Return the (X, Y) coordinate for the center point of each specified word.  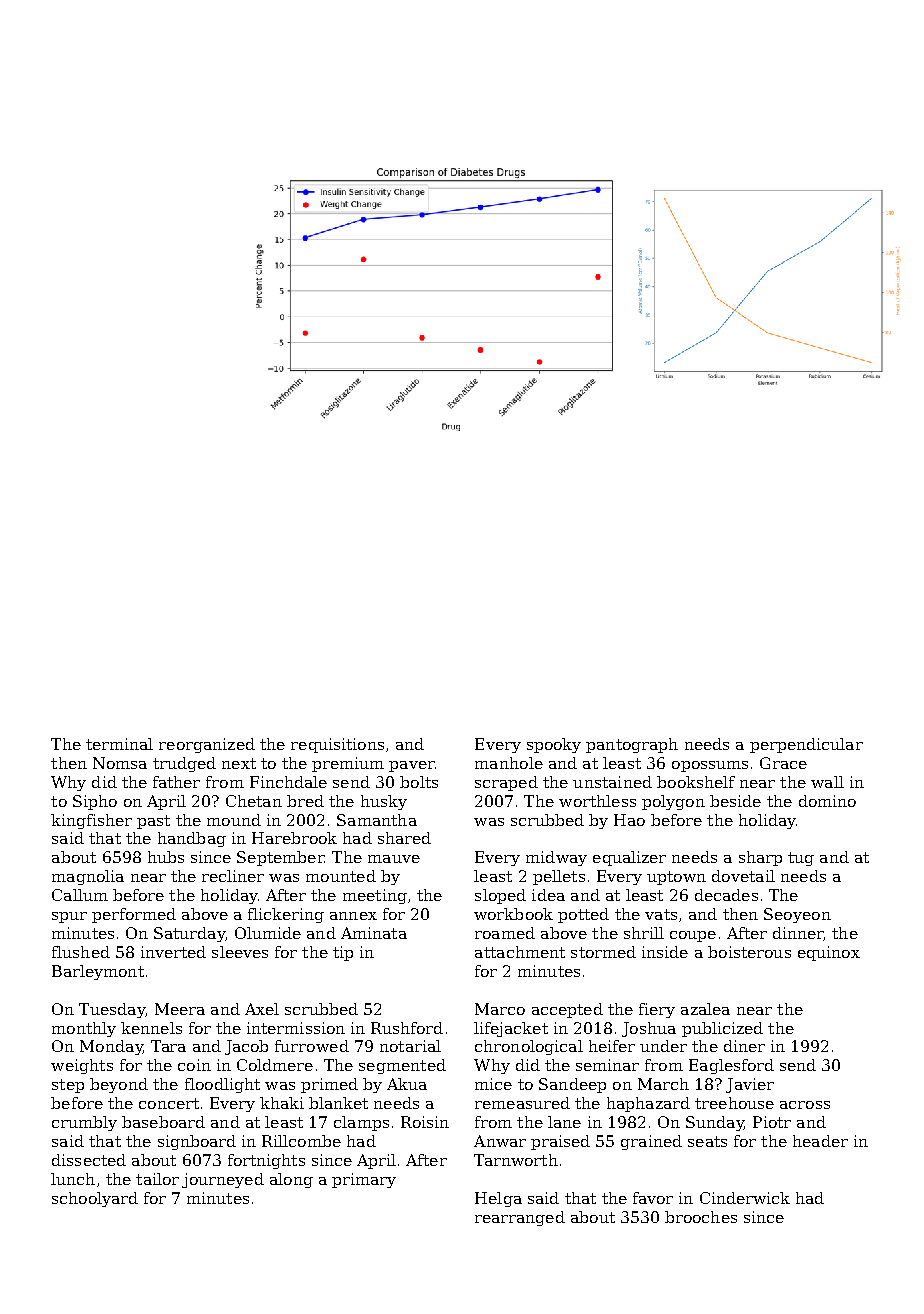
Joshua (649, 1029)
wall (827, 782)
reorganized (207, 745)
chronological (529, 1047)
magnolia (88, 877)
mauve (394, 859)
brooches (701, 1217)
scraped (506, 783)
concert (169, 1103)
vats (661, 914)
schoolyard (95, 1199)
